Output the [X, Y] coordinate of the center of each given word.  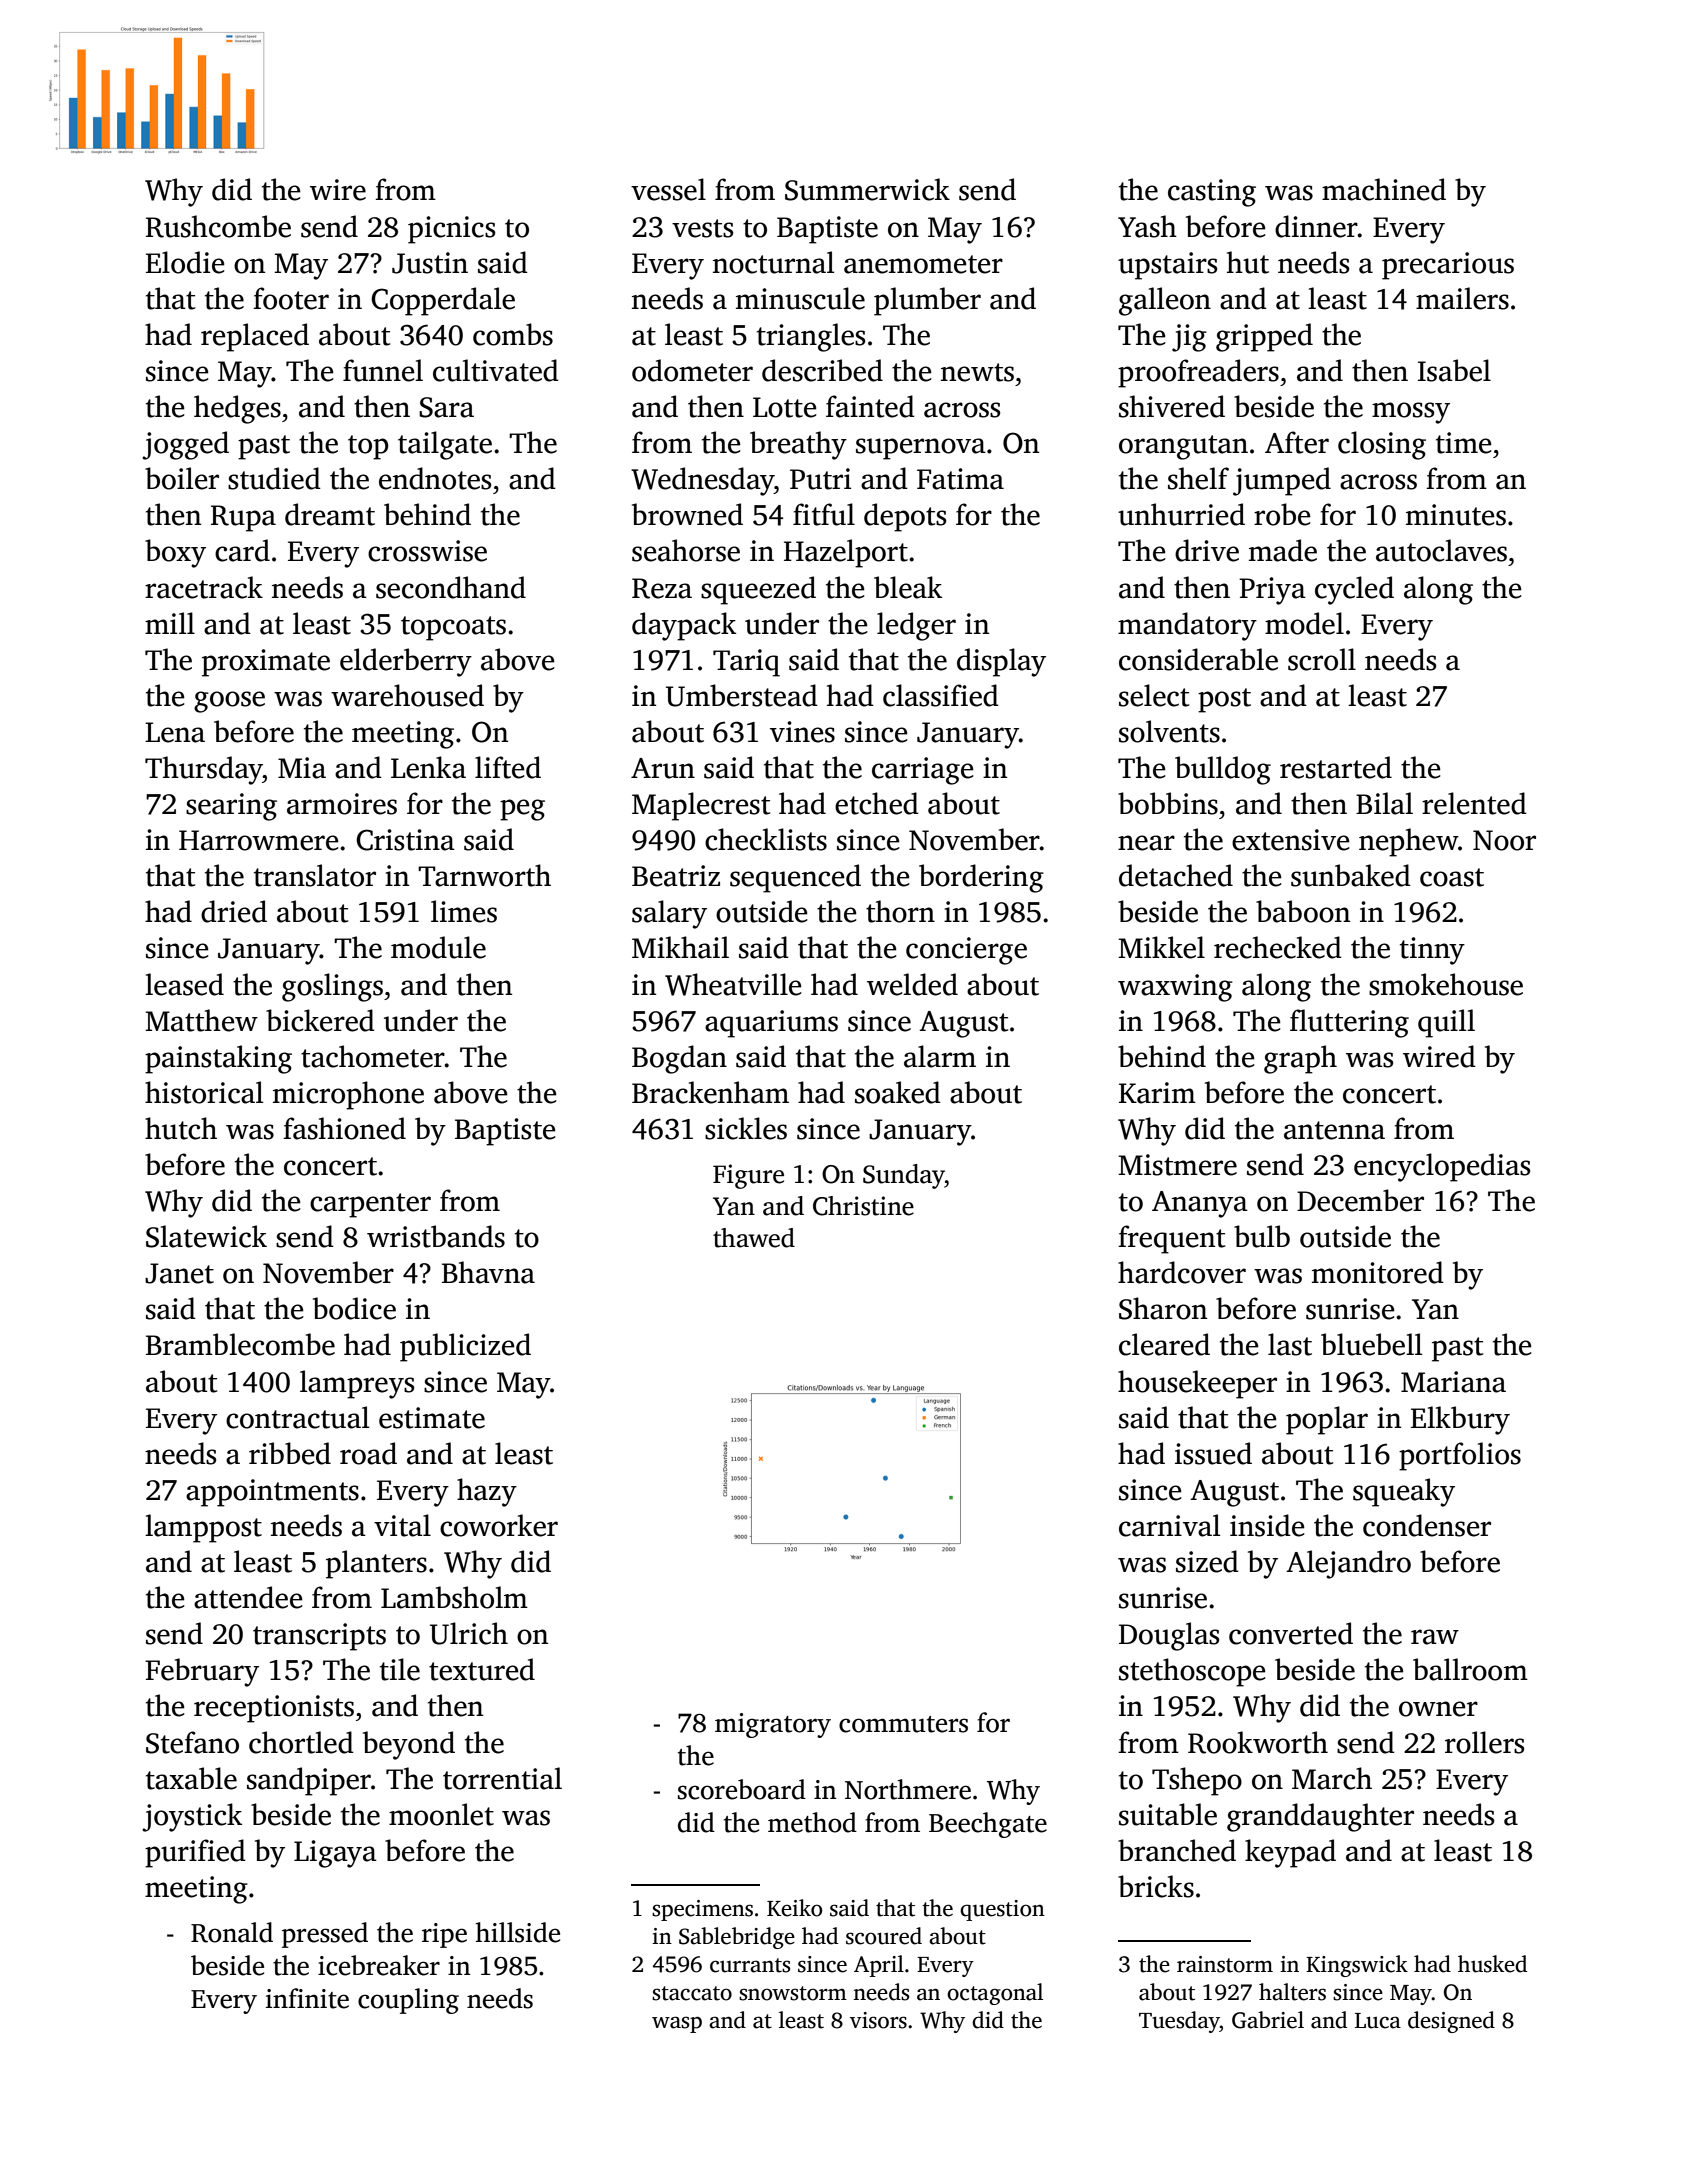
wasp [677, 2024]
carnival [1169, 1525]
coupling [408, 2001]
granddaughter [1320, 1817]
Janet [179, 1273]
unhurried [1181, 514]
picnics [451, 230]
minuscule [800, 298]
